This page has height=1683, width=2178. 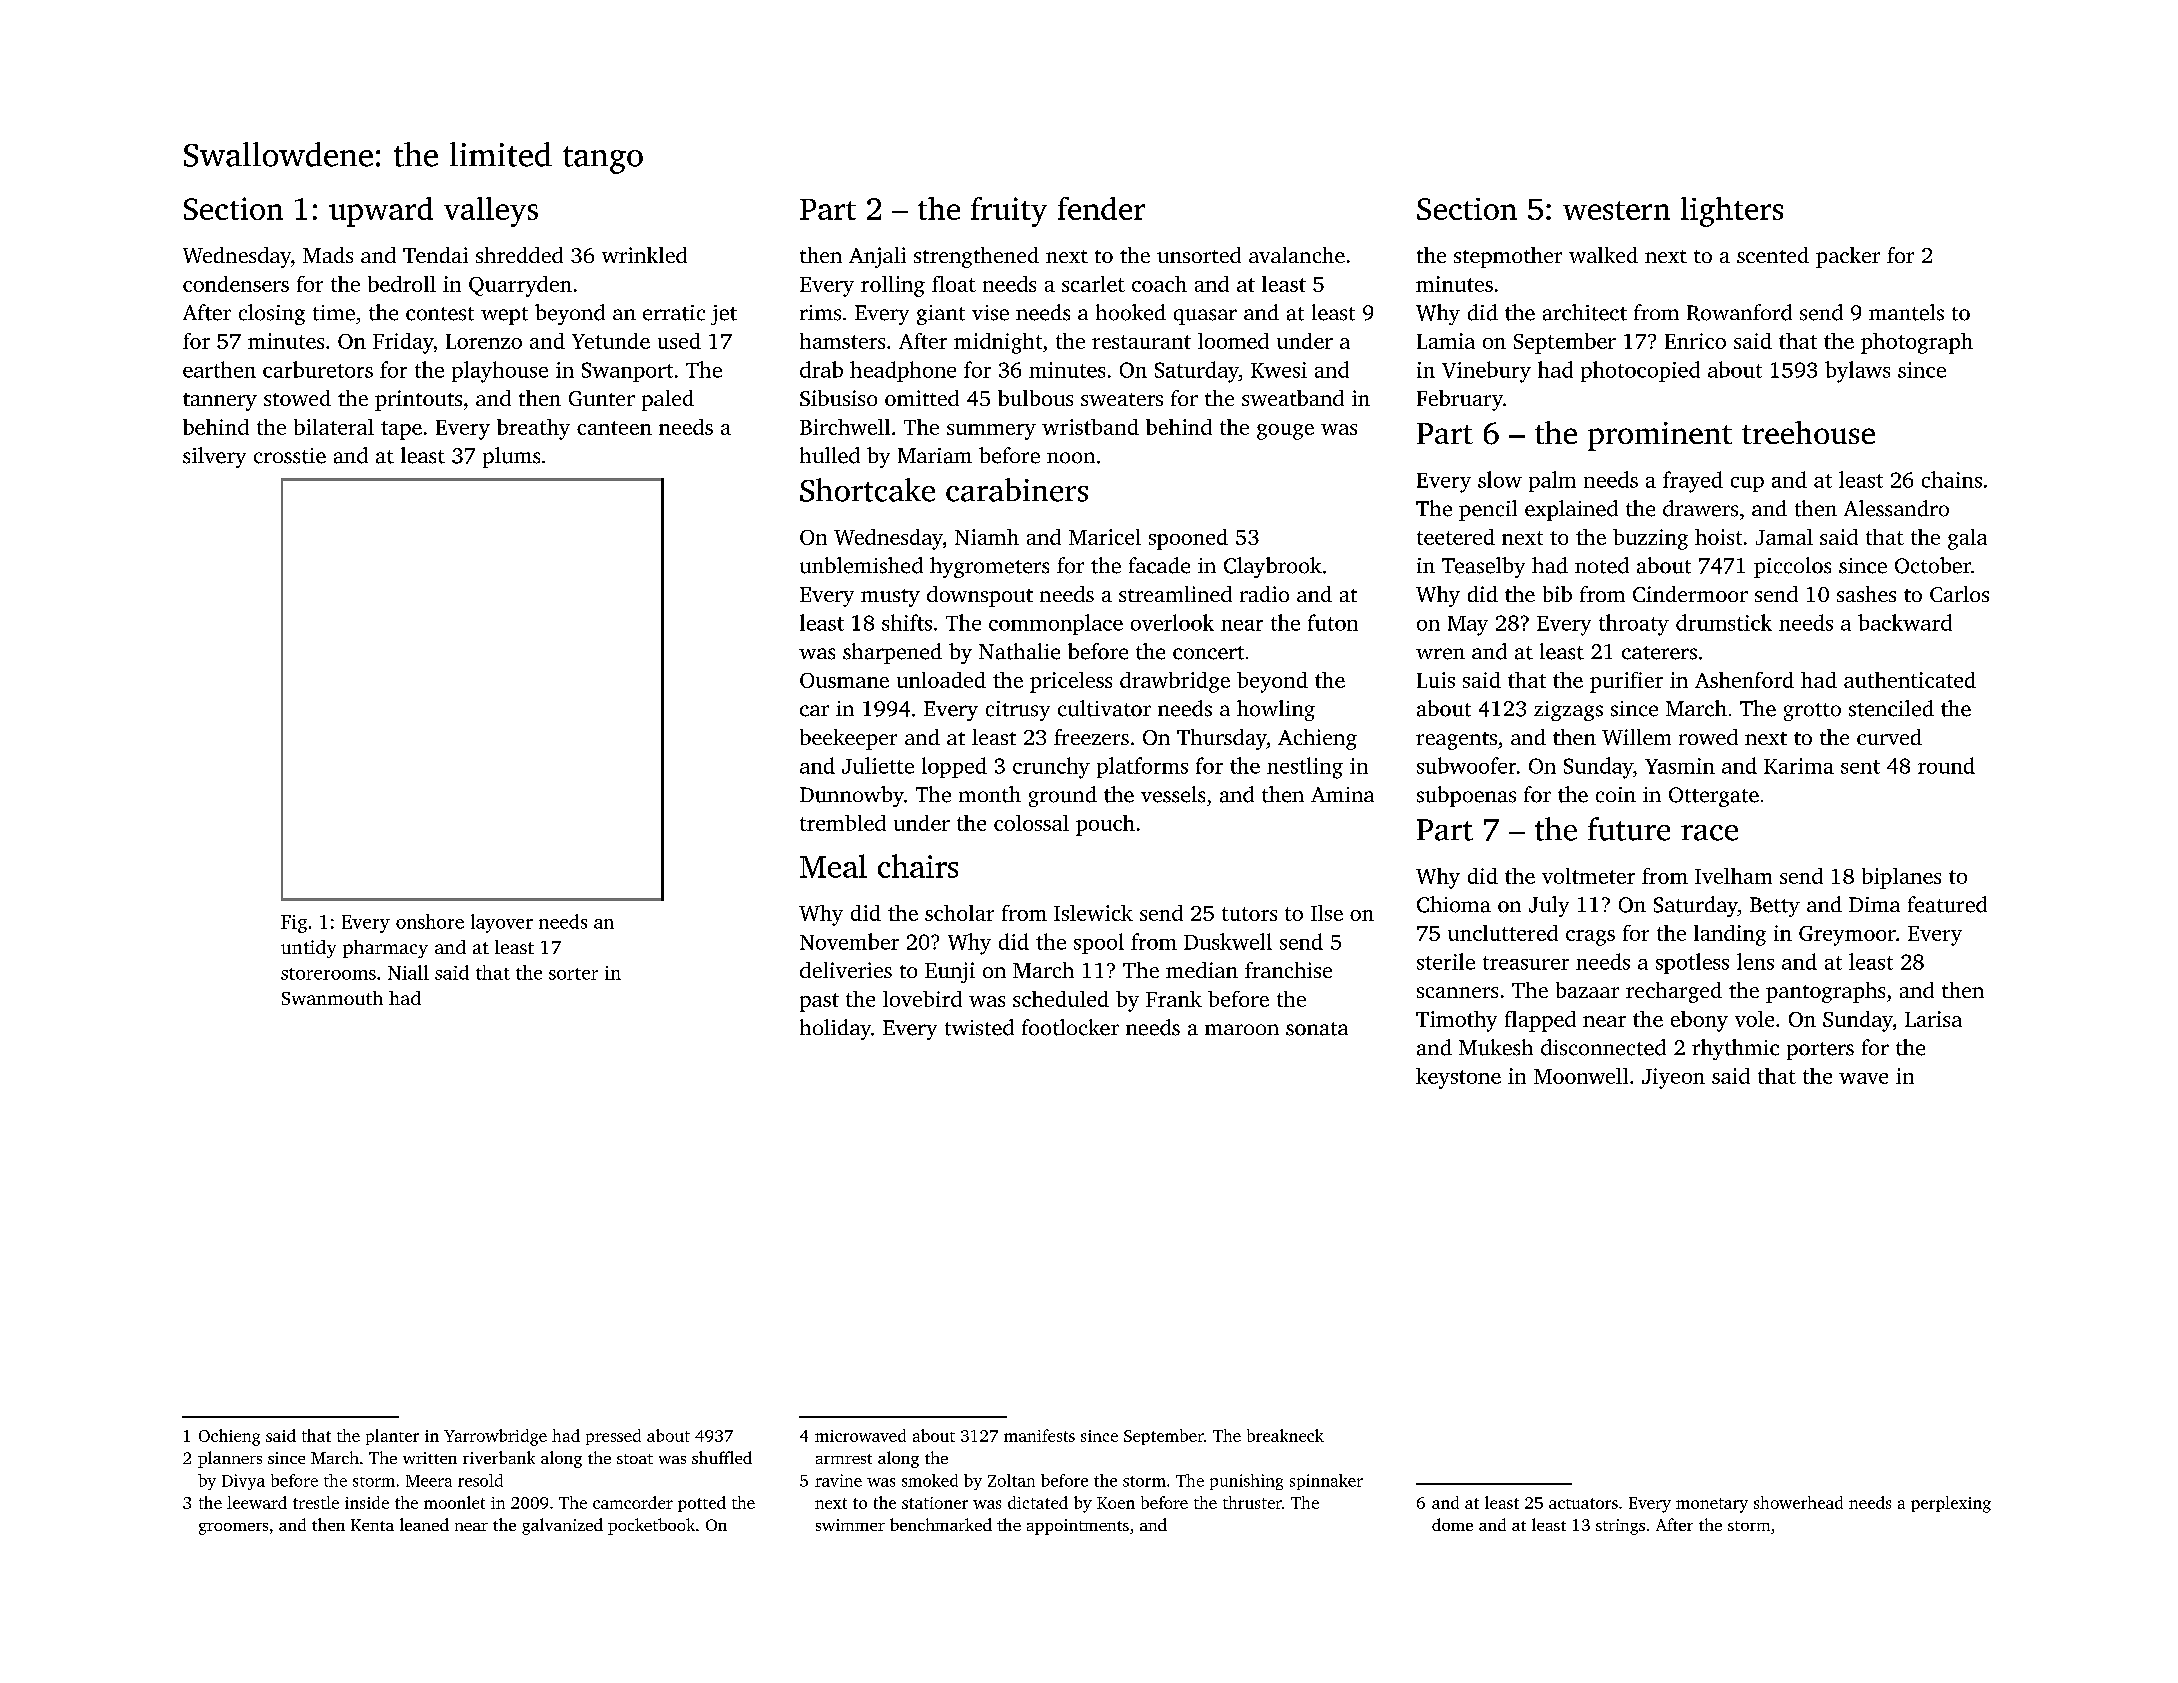 I want to click on sonata, so click(x=1317, y=1029).
